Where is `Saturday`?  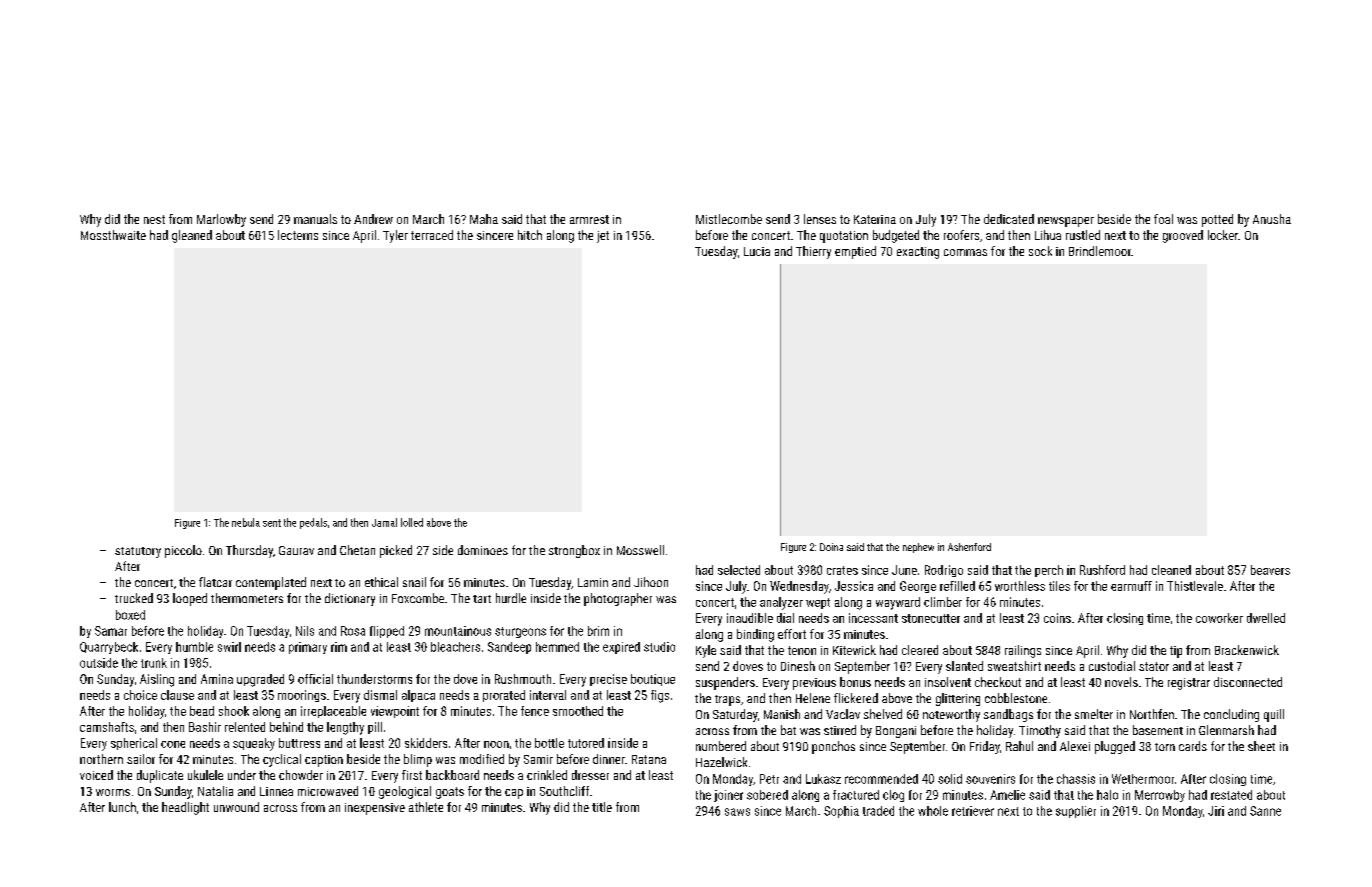 Saturday is located at coordinates (735, 715).
